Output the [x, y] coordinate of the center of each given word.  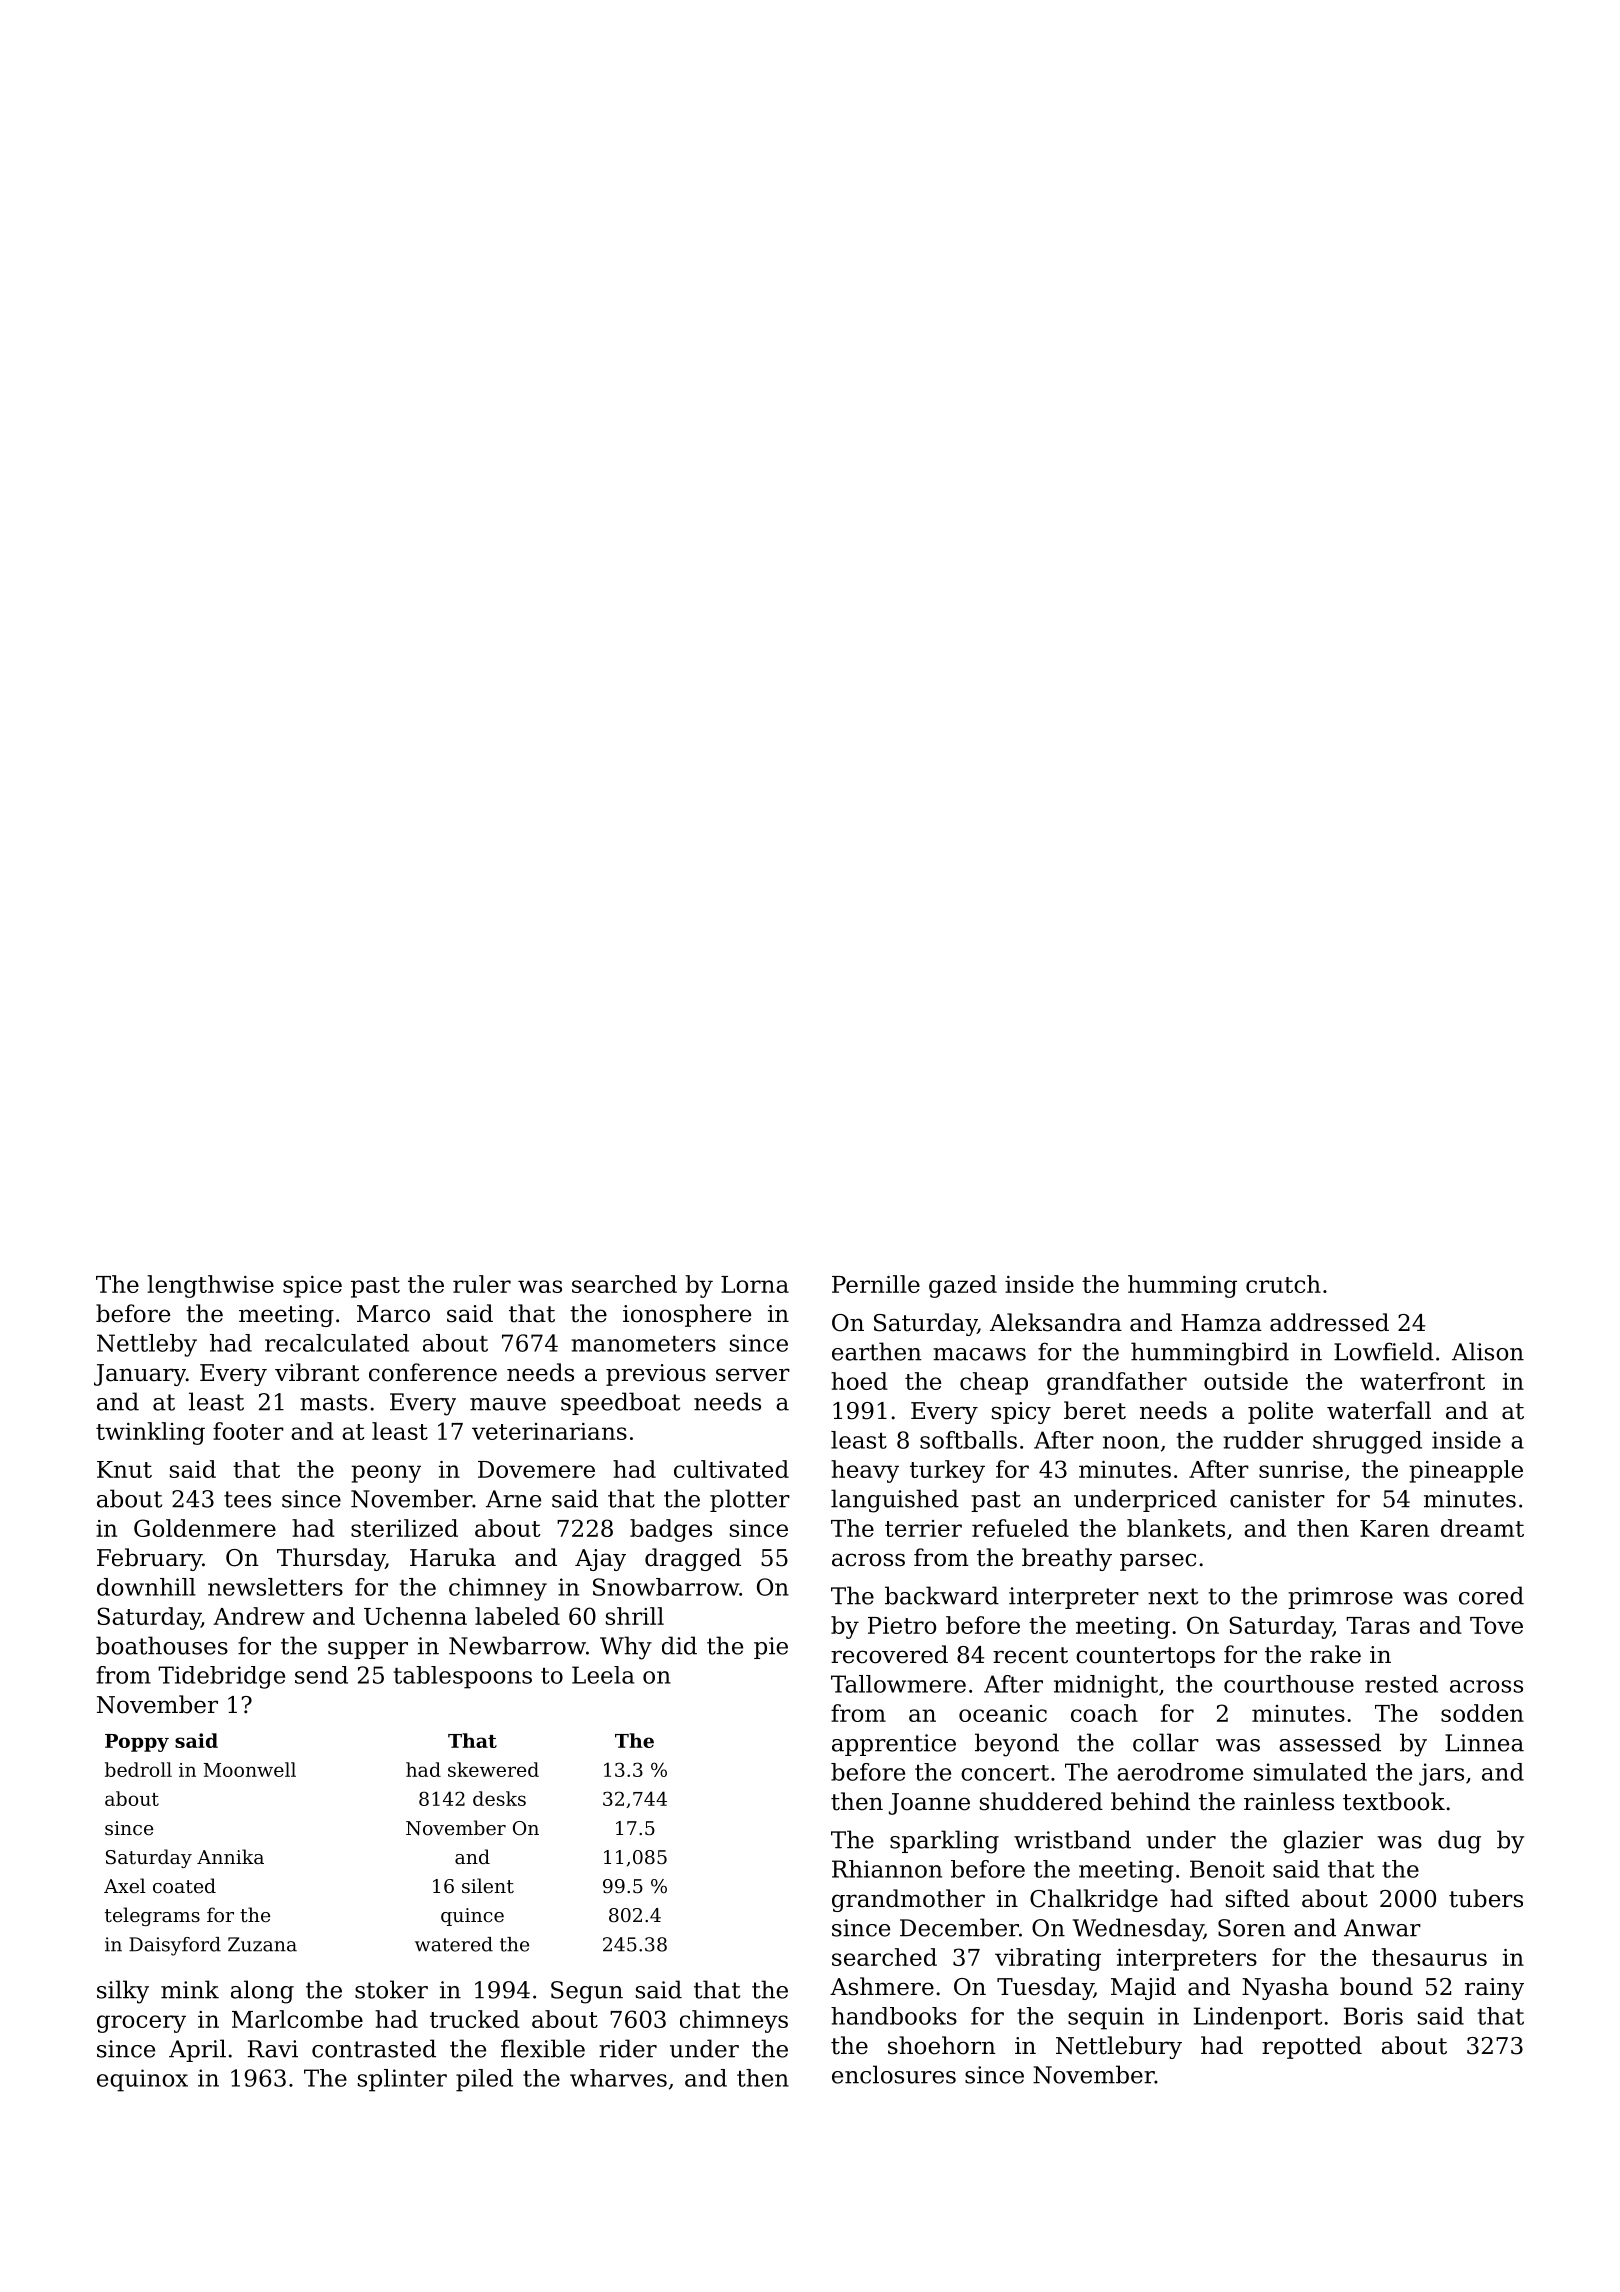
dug [1459, 1842]
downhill [146, 1587]
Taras [1378, 1625]
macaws [979, 1354]
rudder [1263, 1440]
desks [499, 1798]
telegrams [152, 1916]
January [140, 1375]
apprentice [894, 1745]
